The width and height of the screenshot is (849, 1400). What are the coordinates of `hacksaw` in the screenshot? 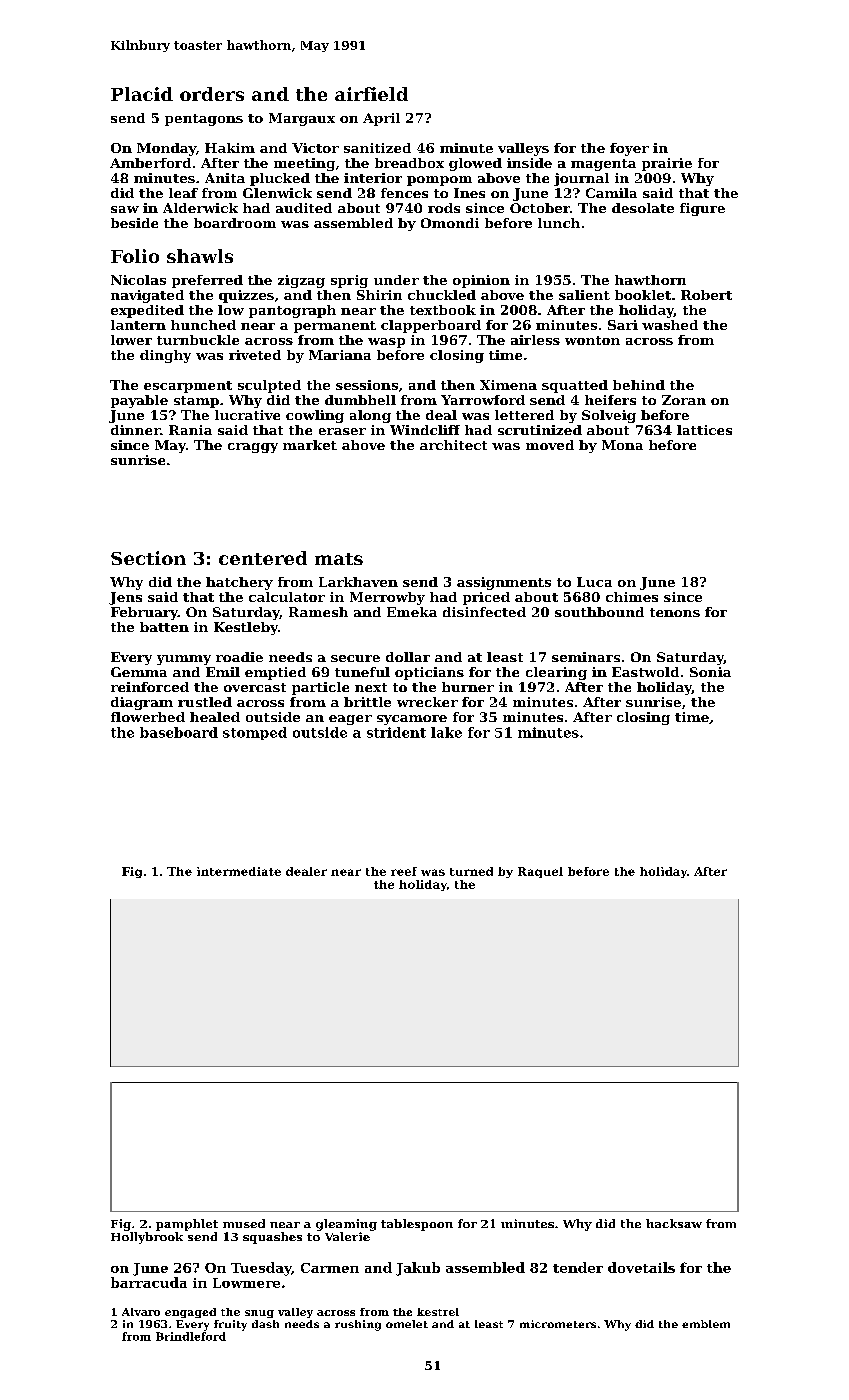 It's located at (674, 1223).
